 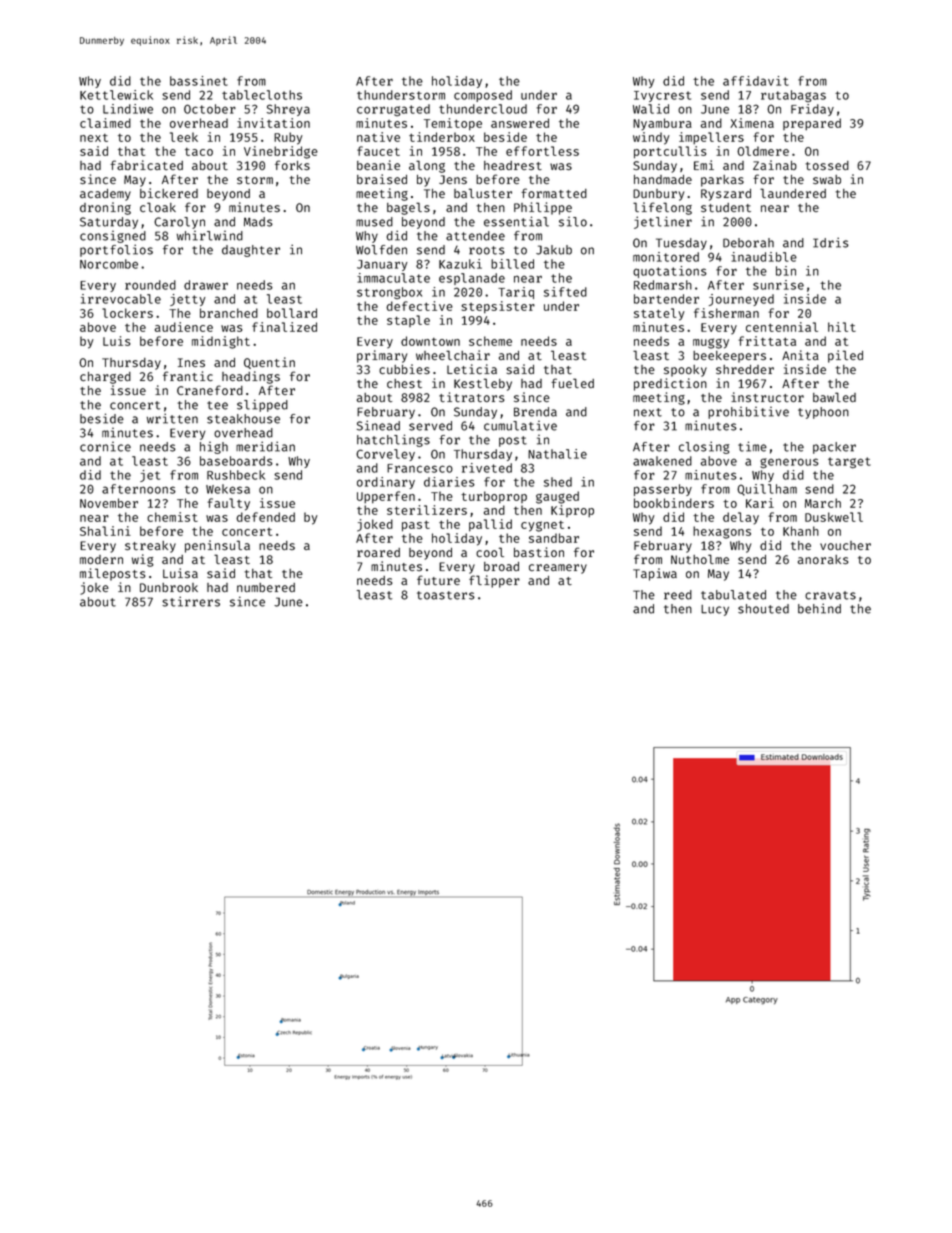 What do you see at coordinates (670, 384) in the screenshot?
I see `prediction` at bounding box center [670, 384].
